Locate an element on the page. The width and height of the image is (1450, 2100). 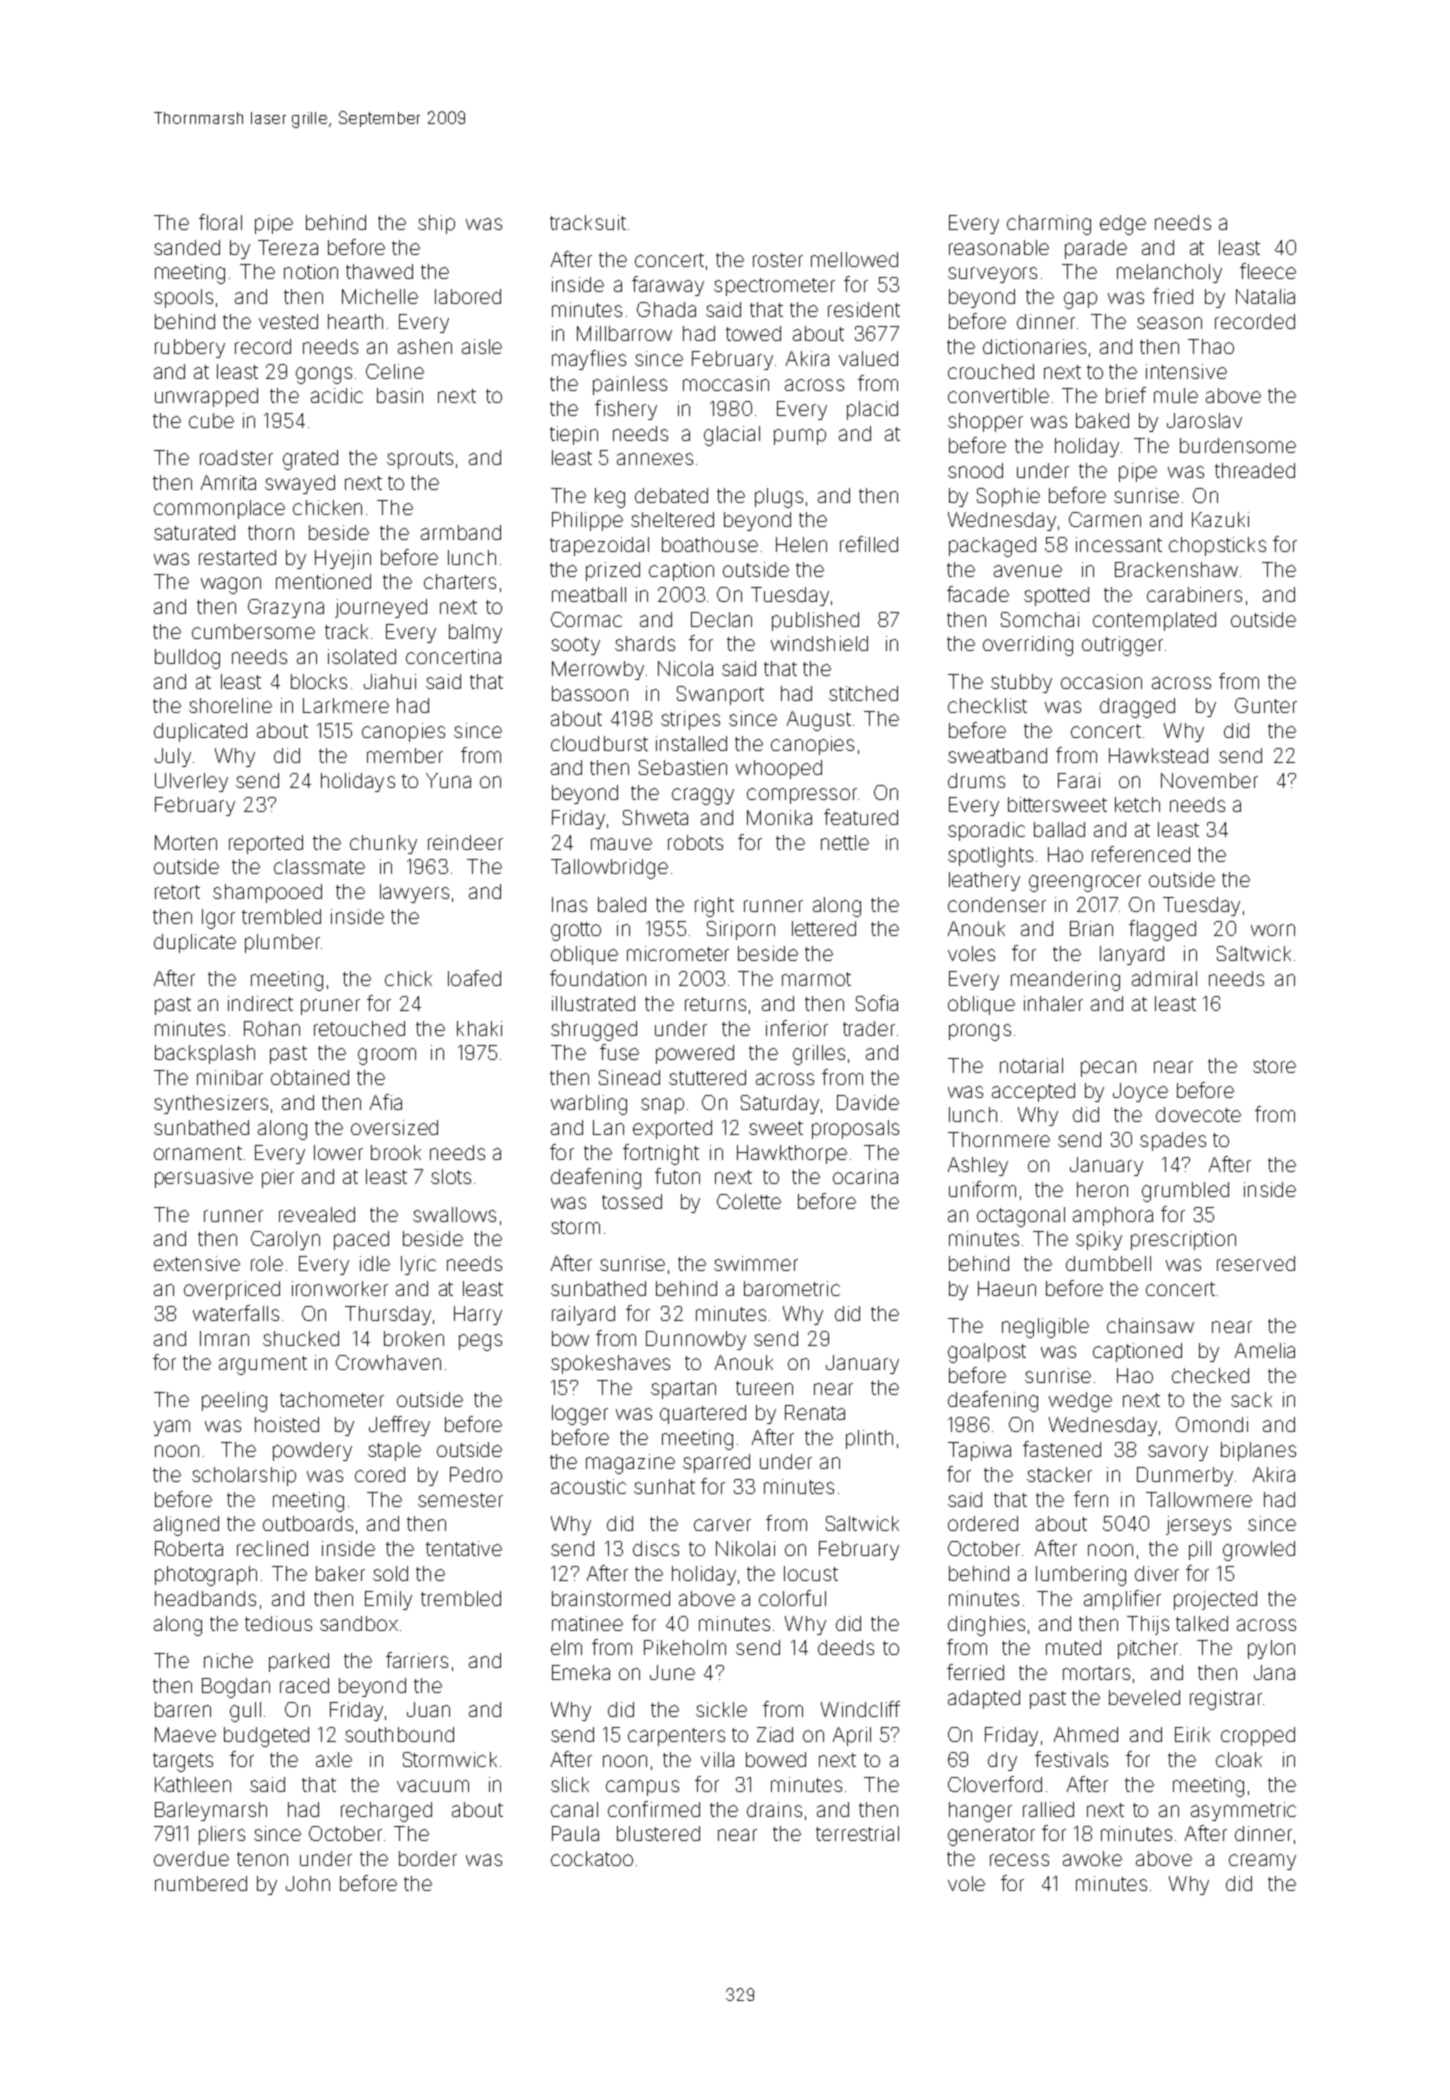
backsplash is located at coordinates (205, 1054).
